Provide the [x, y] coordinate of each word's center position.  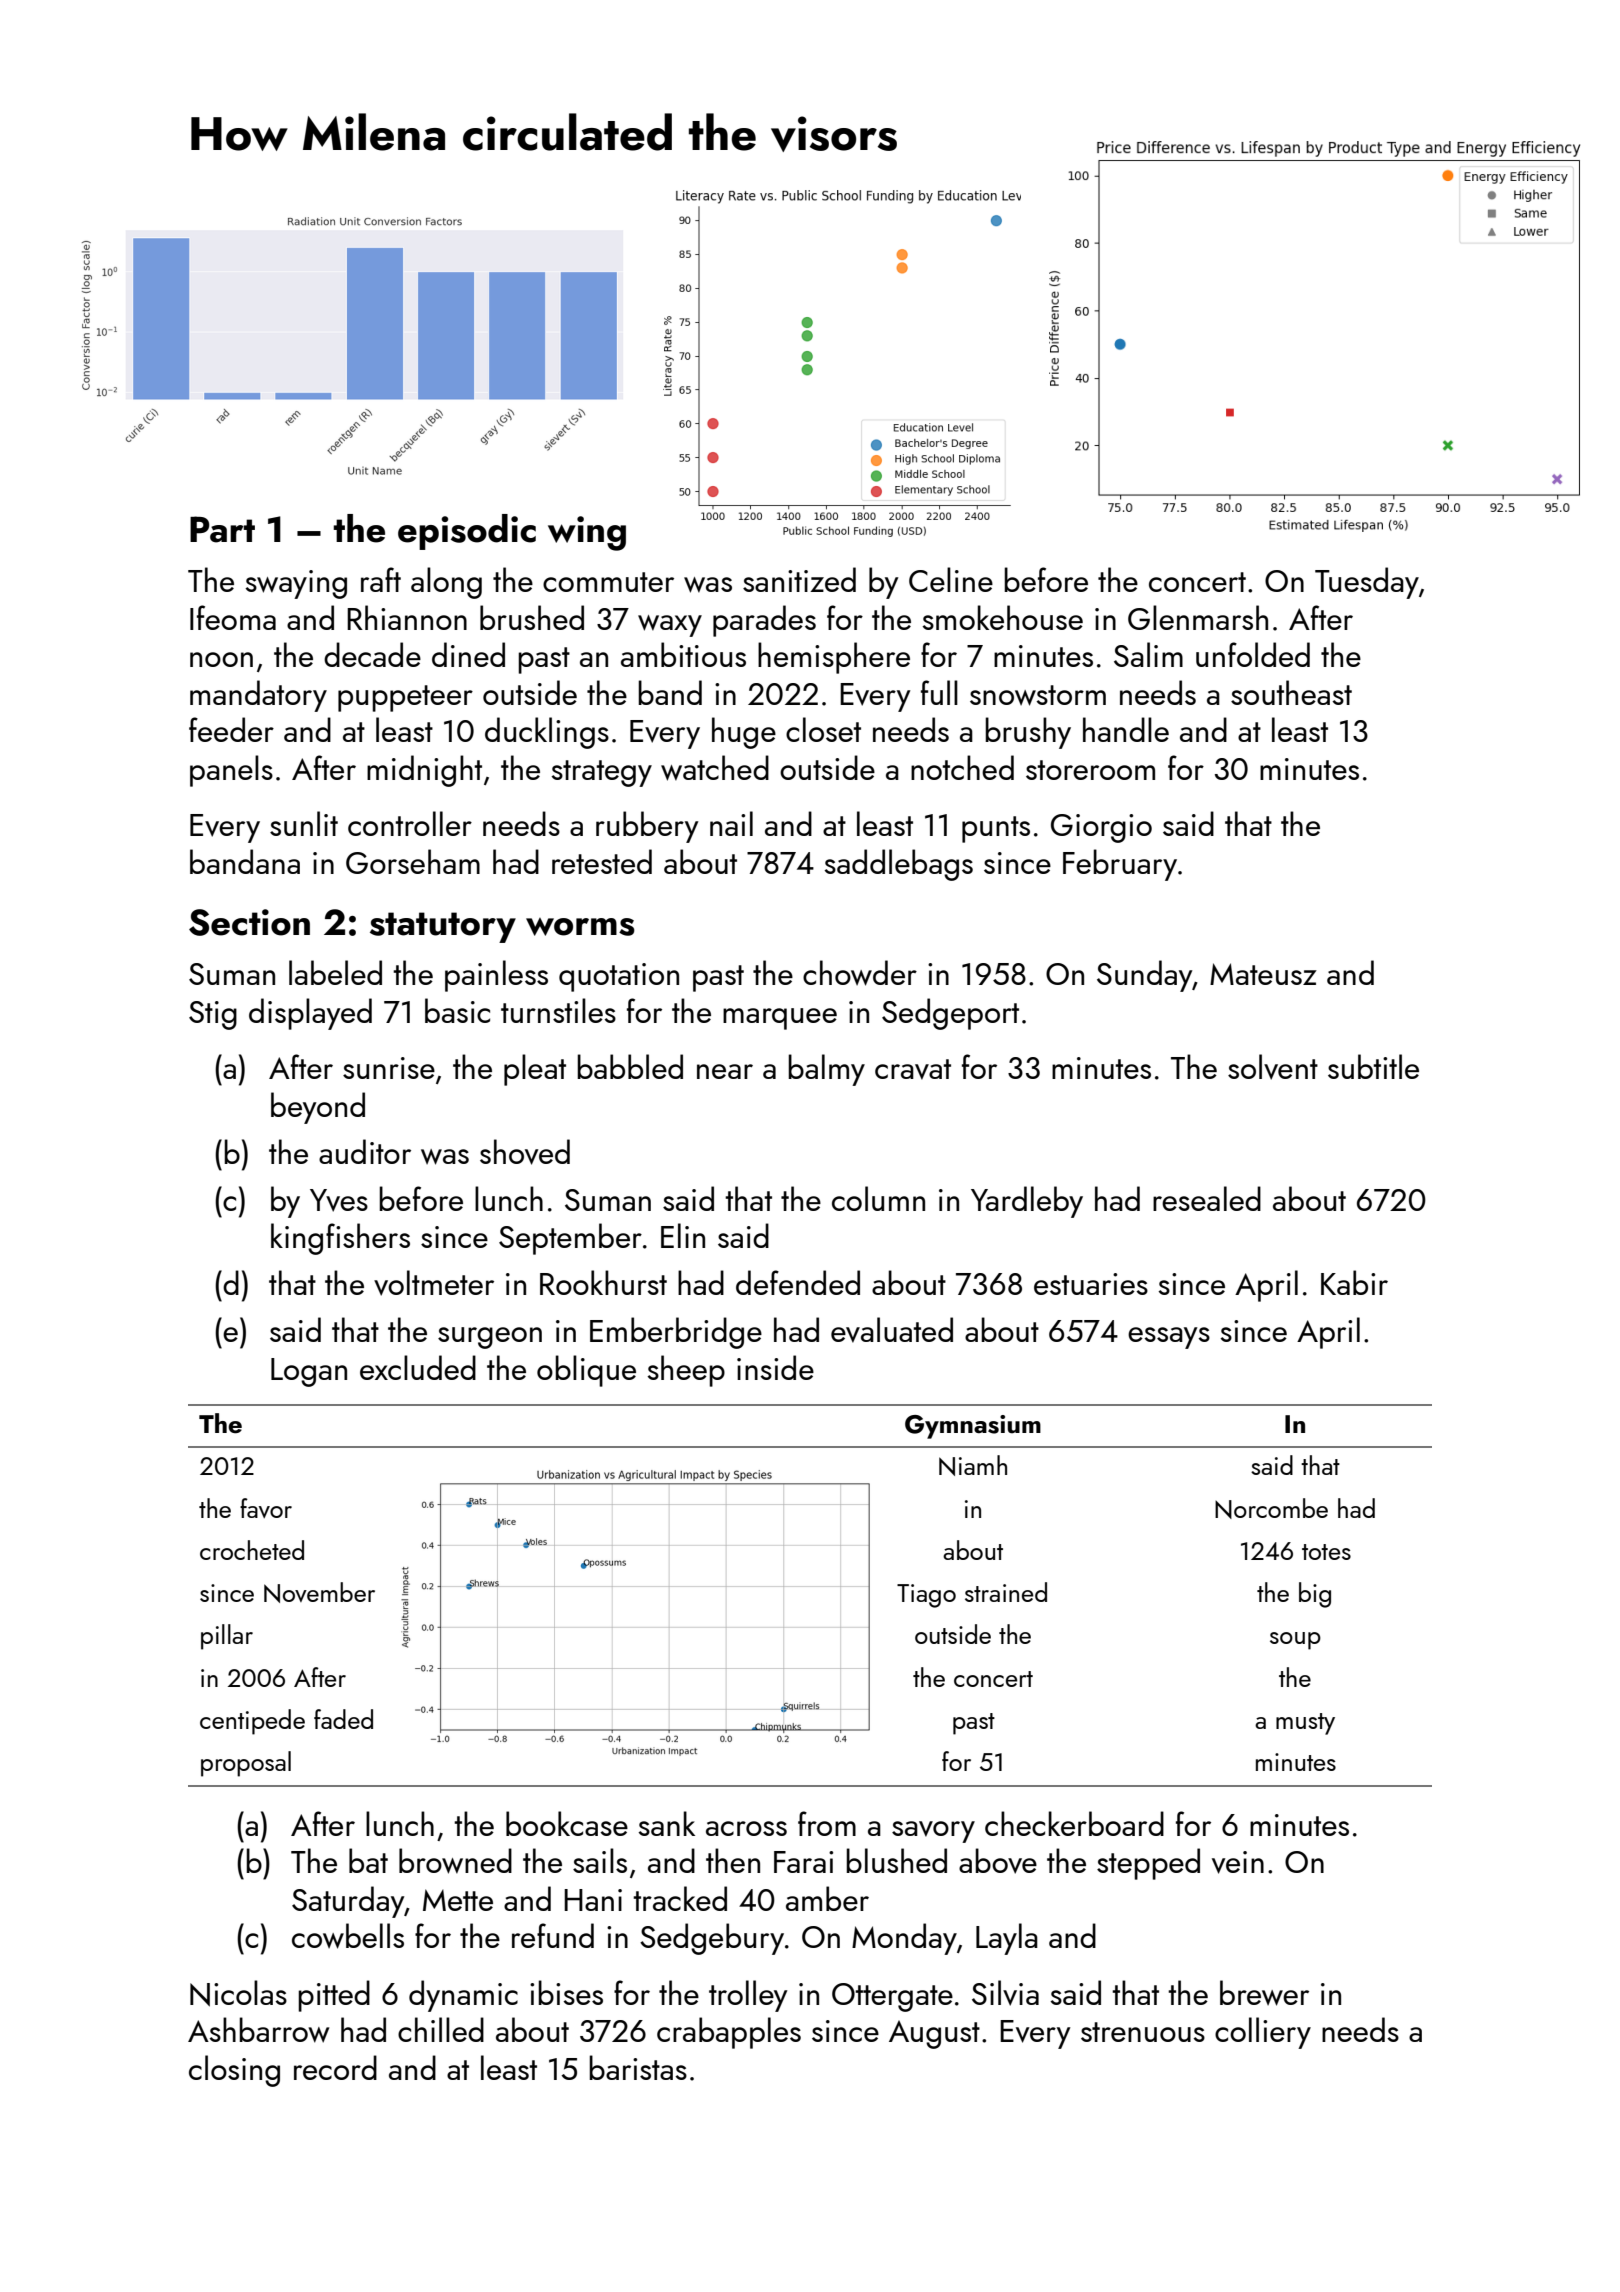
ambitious [683, 654]
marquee [780, 1019]
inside [775, 1367]
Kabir [1354, 1282]
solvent [1273, 1067]
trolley [748, 1996]
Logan [309, 1372]
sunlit [304, 823]
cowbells [348, 1936]
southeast [1291, 692]
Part [222, 529]
